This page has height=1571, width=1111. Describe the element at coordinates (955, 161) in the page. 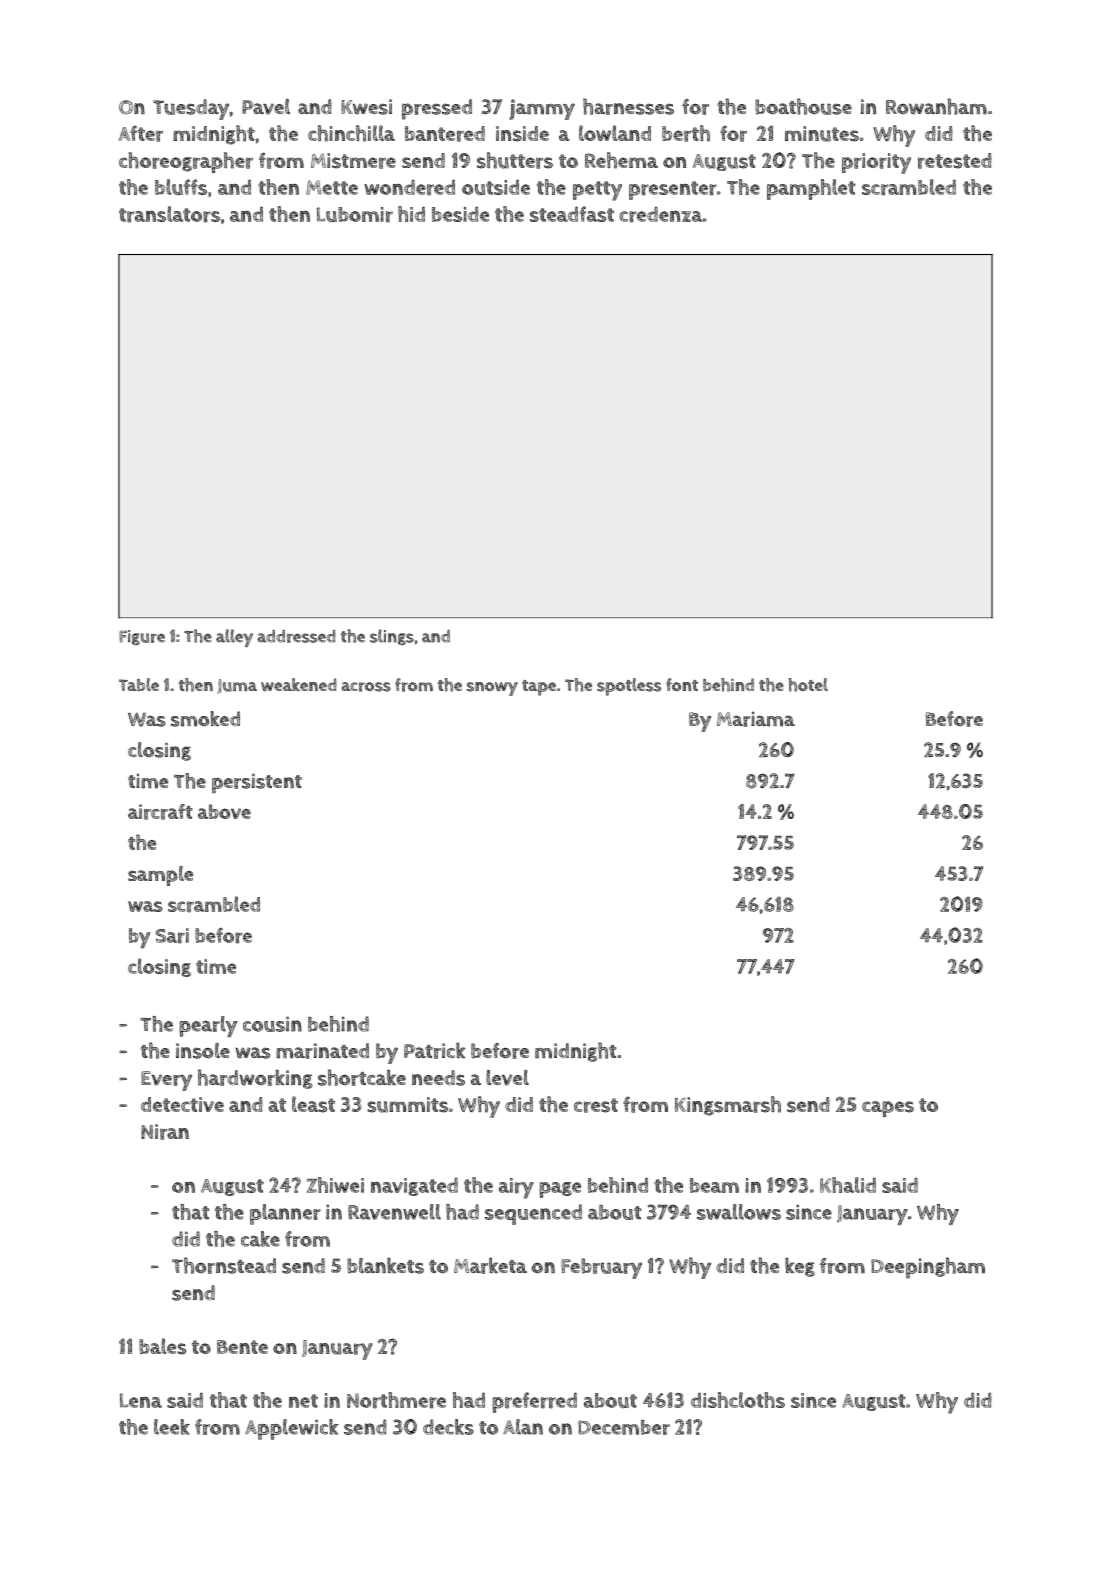

I see `retested` at that location.
